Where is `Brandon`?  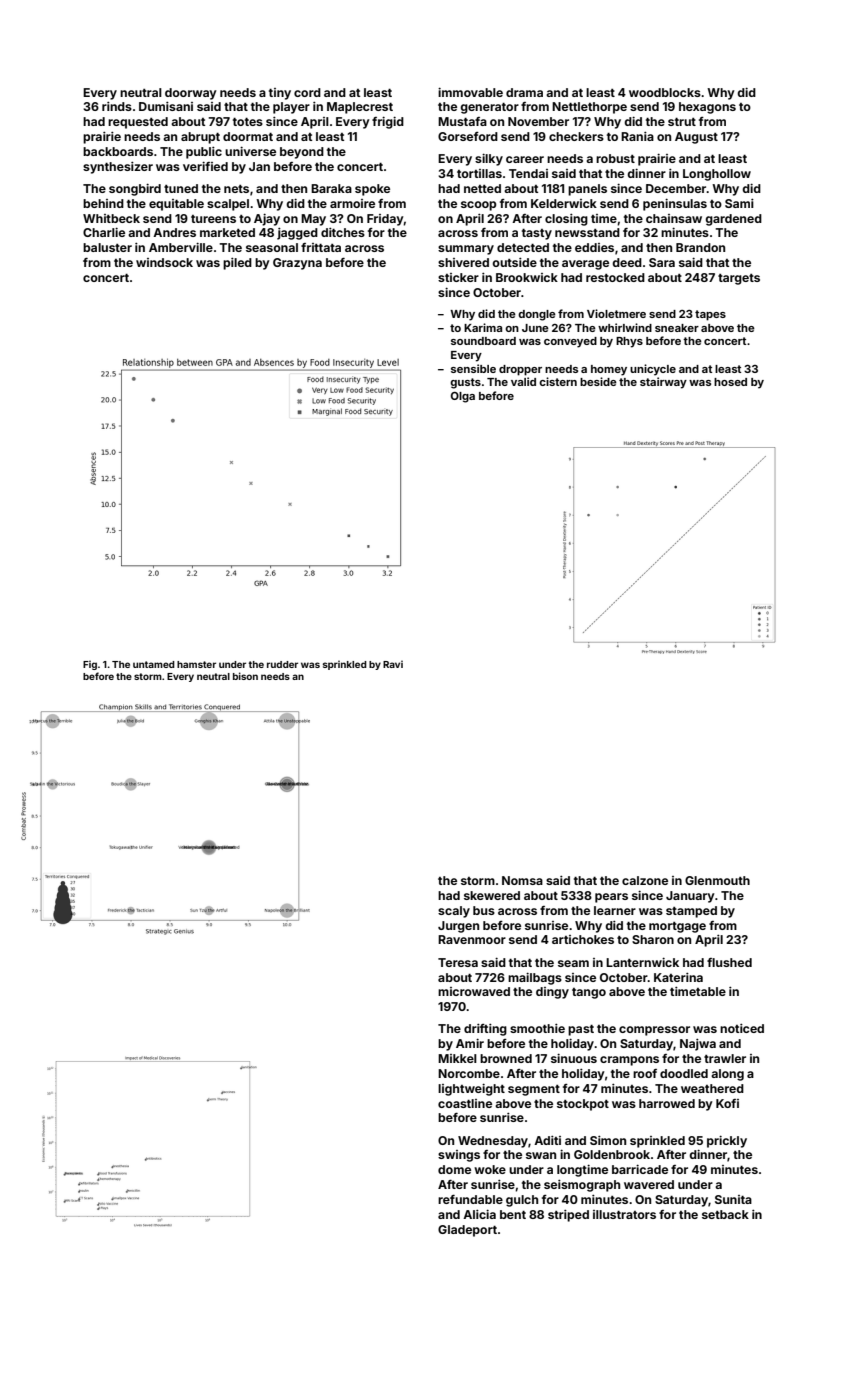
Brandon is located at coordinates (700, 247).
